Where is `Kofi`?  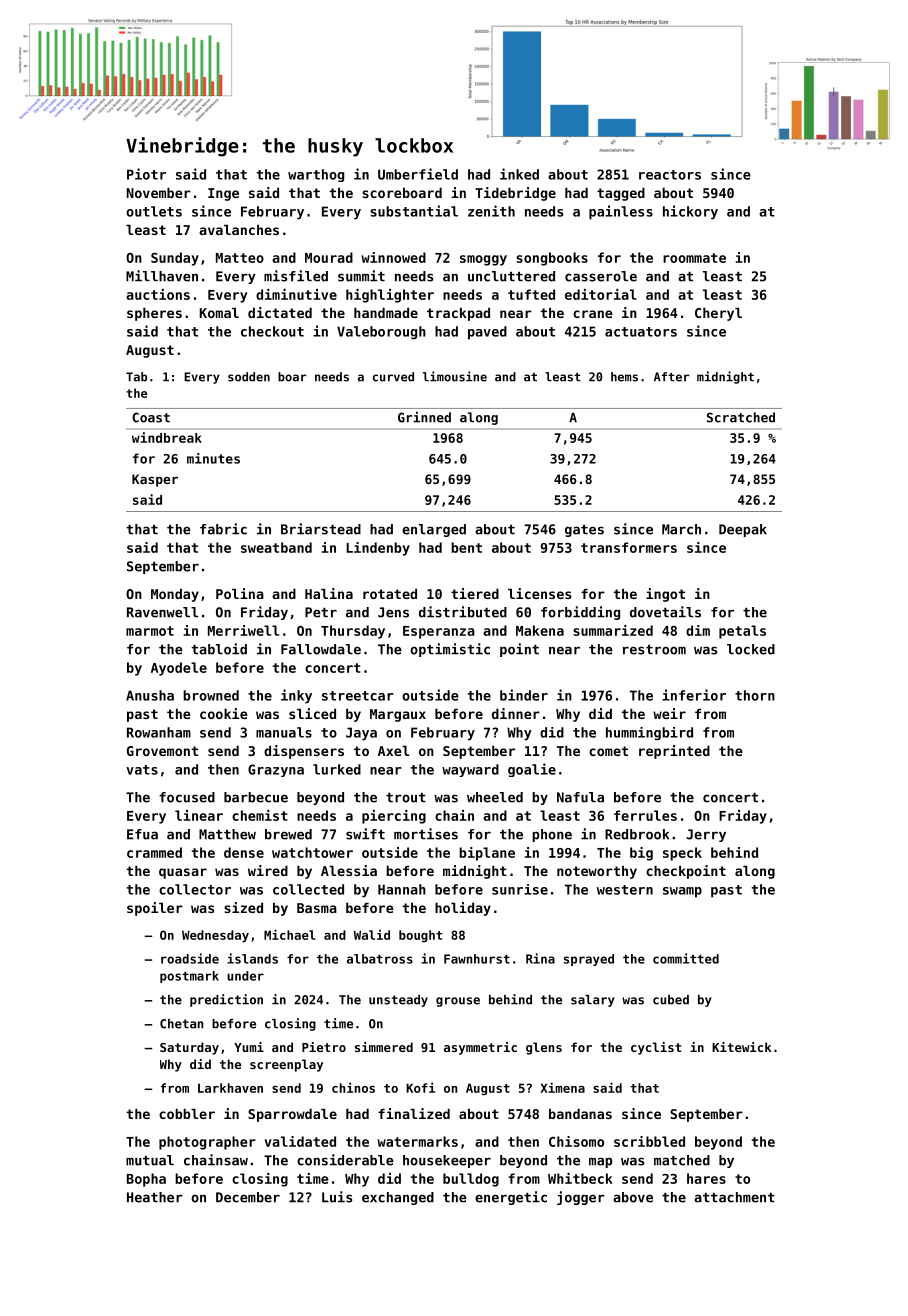
Kofi is located at coordinates (420, 1087).
